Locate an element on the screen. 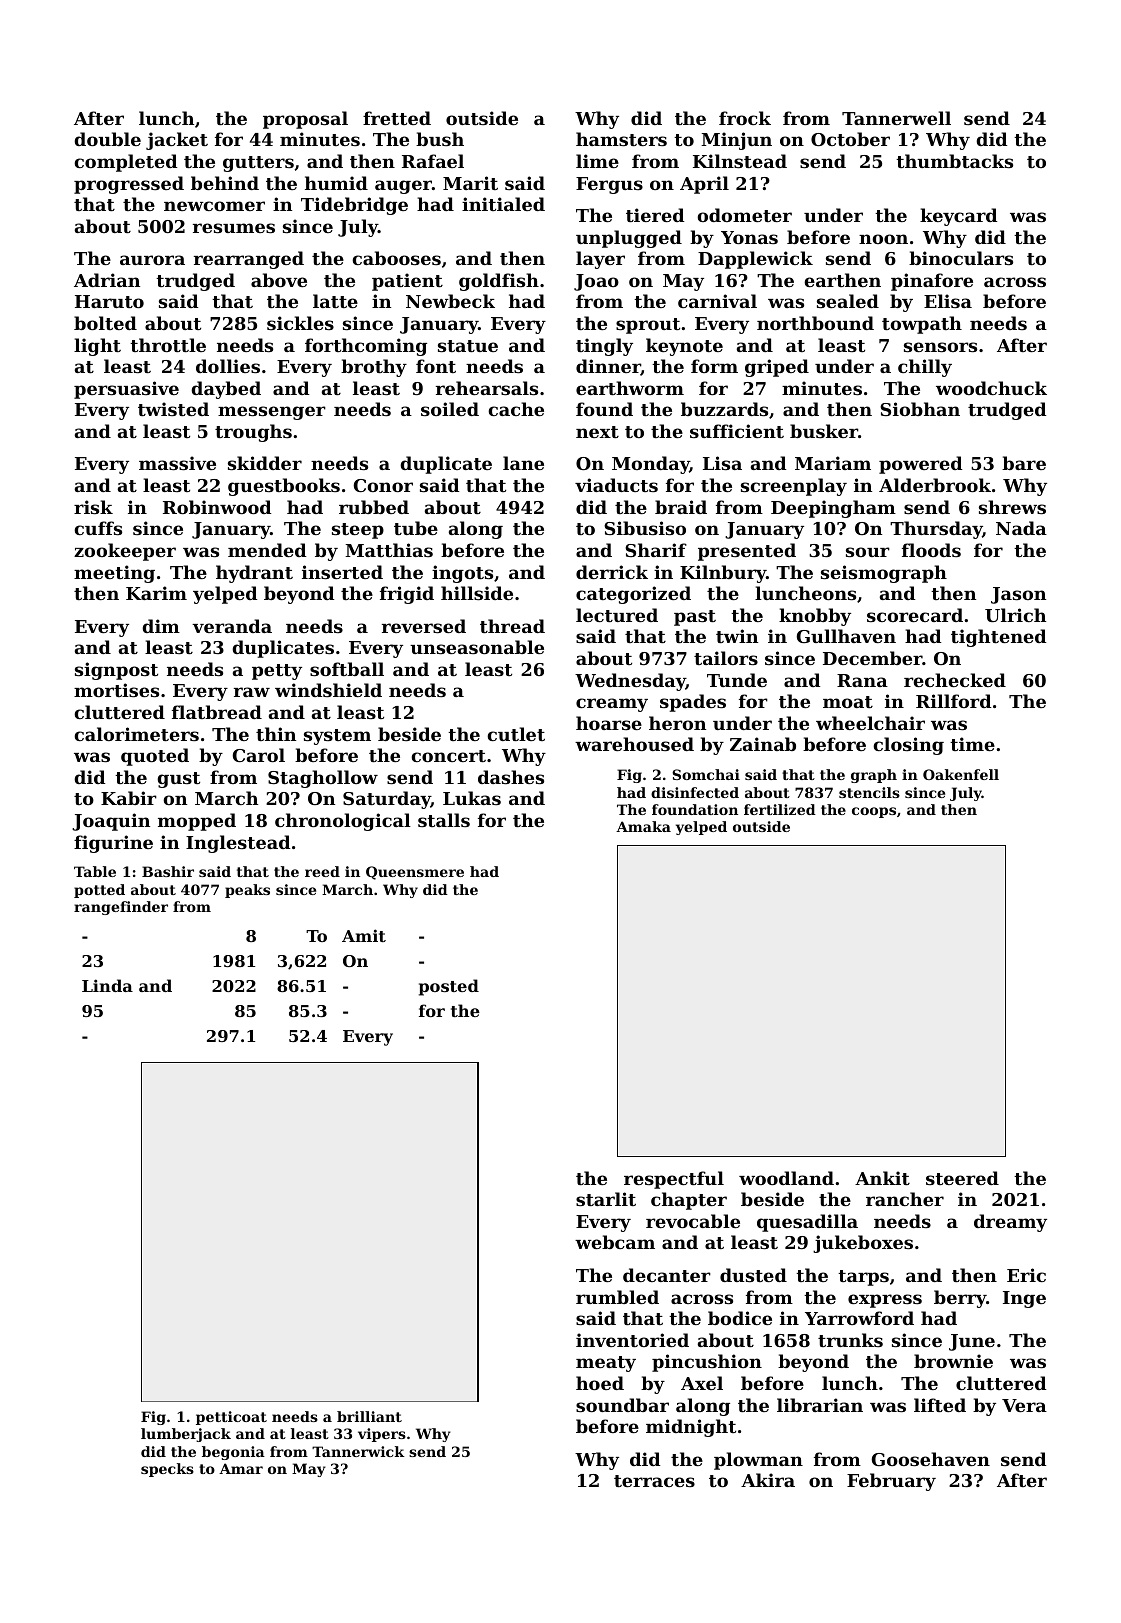 Image resolution: width=1121 pixels, height=1623 pixels. form is located at coordinates (714, 366).
